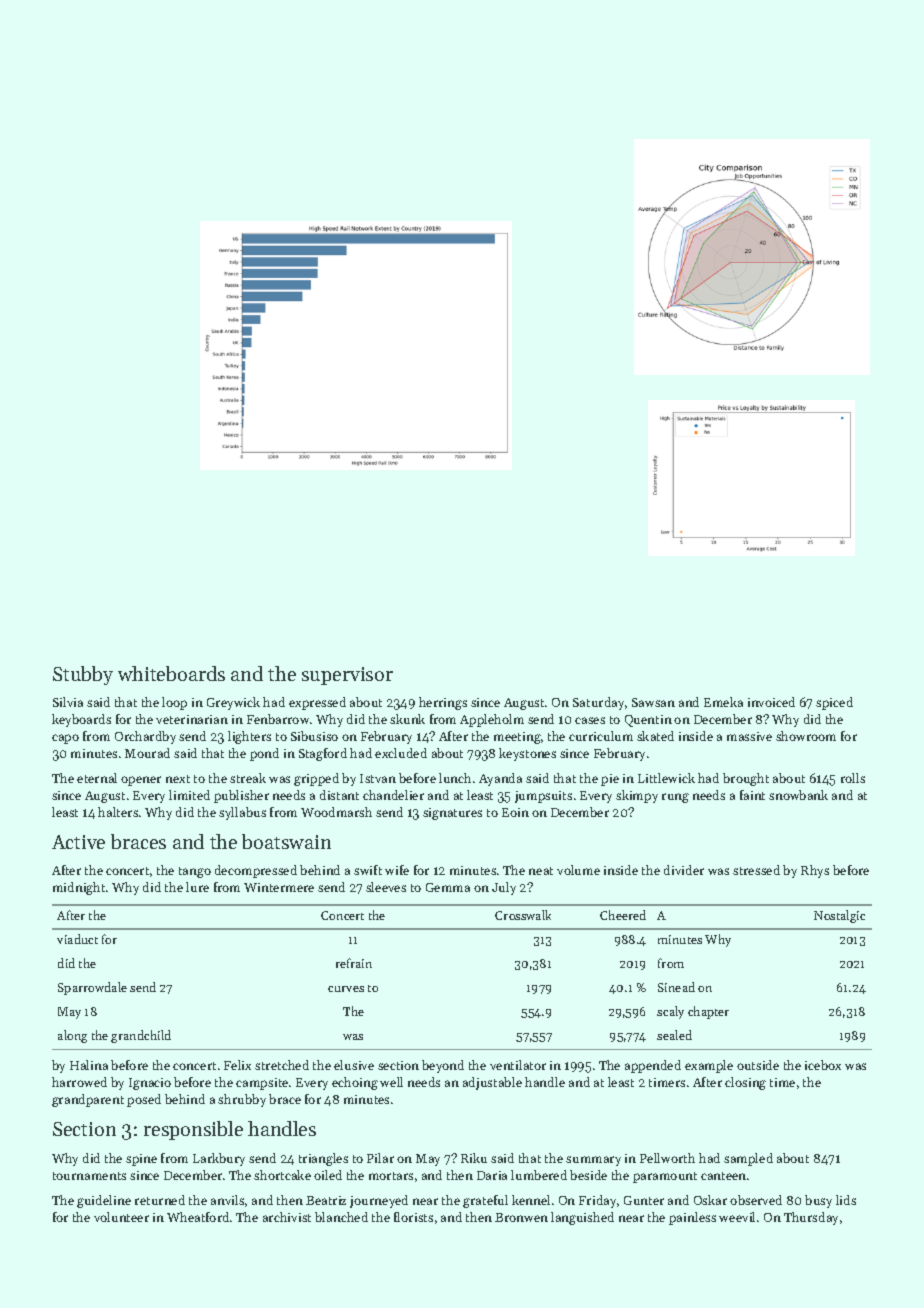  What do you see at coordinates (823, 1065) in the image?
I see `icebox` at bounding box center [823, 1065].
